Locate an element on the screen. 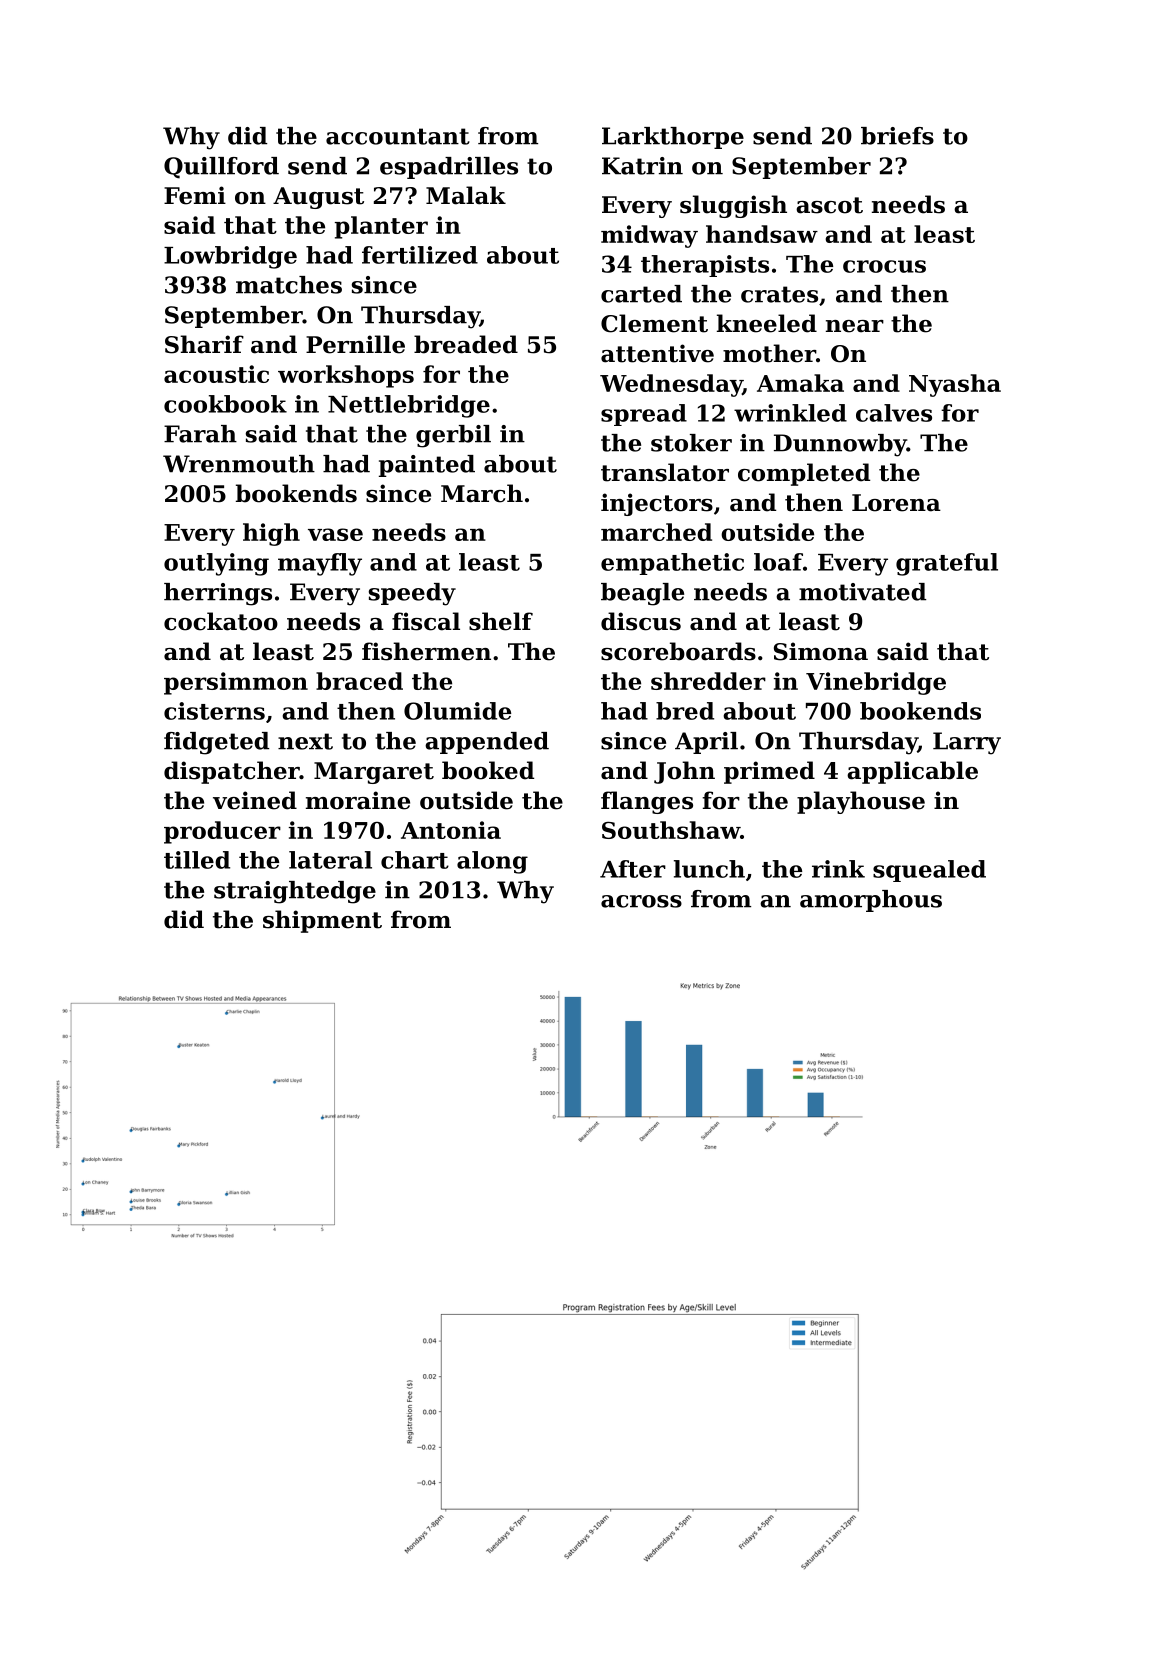 The width and height of the screenshot is (1165, 1654). motivated is located at coordinates (862, 592).
